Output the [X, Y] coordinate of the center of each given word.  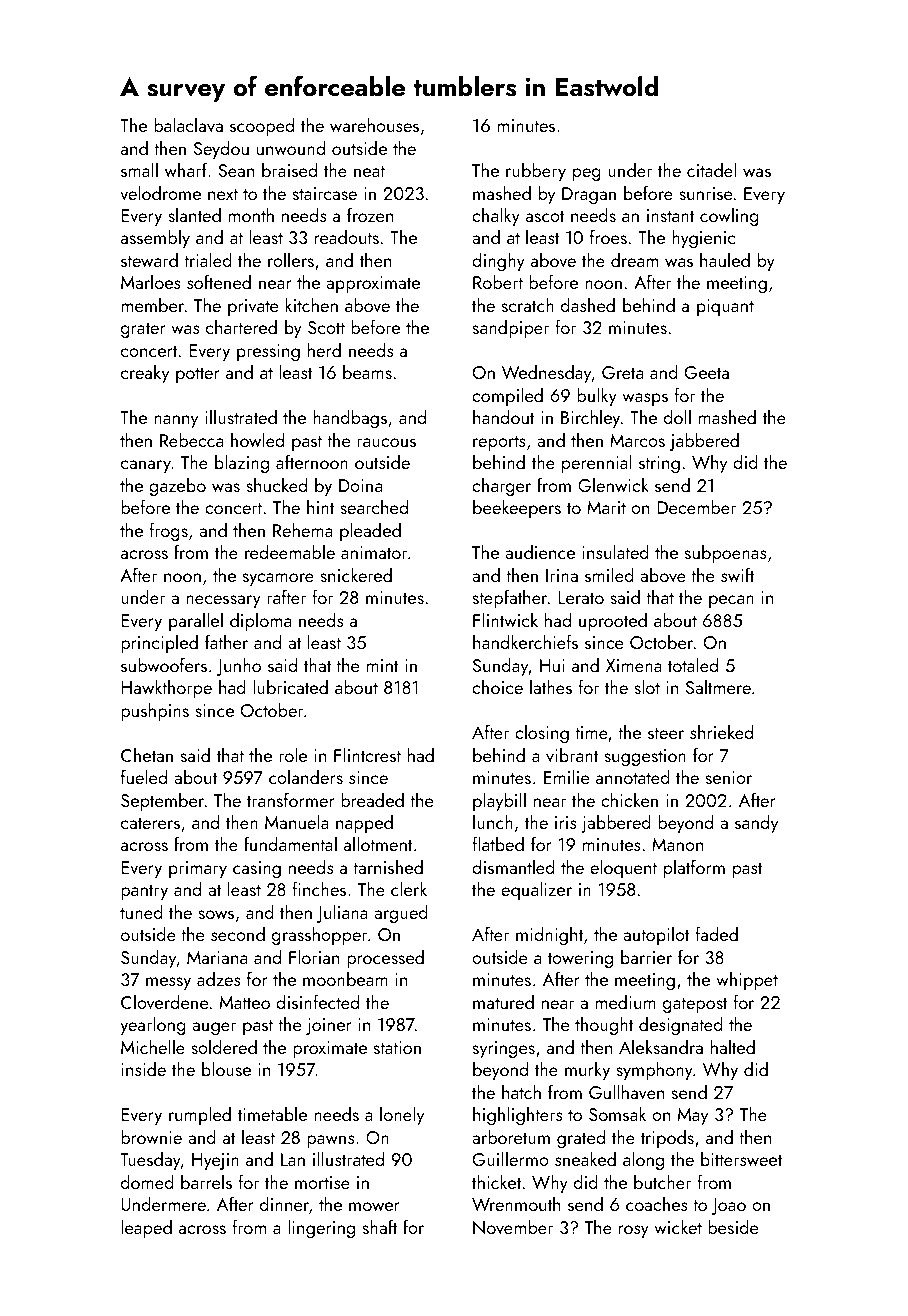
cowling [729, 217]
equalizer [536, 890]
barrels [206, 1182]
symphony [654, 1070]
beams [367, 372]
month [251, 214]
